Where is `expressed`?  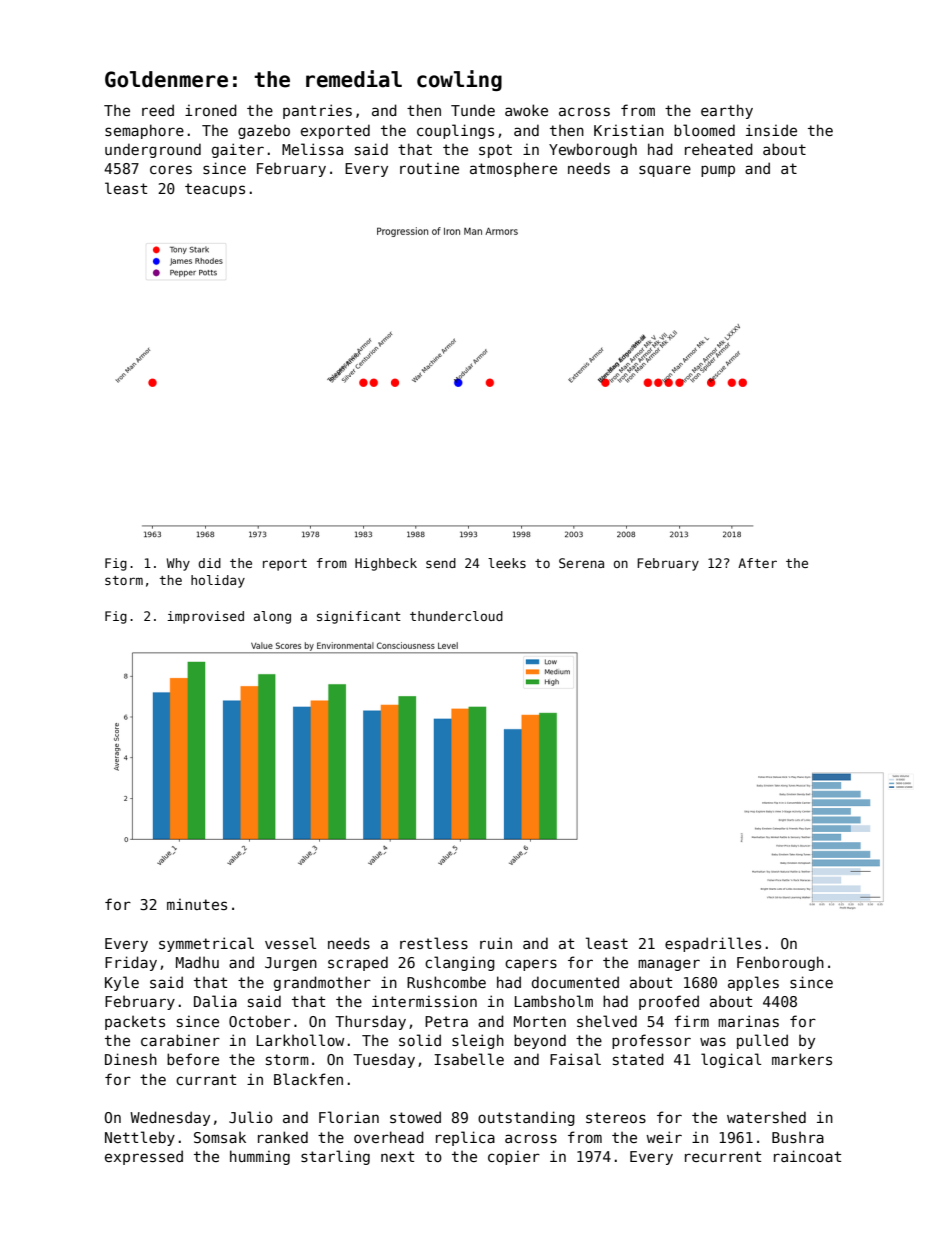
expressed is located at coordinates (144, 1157).
